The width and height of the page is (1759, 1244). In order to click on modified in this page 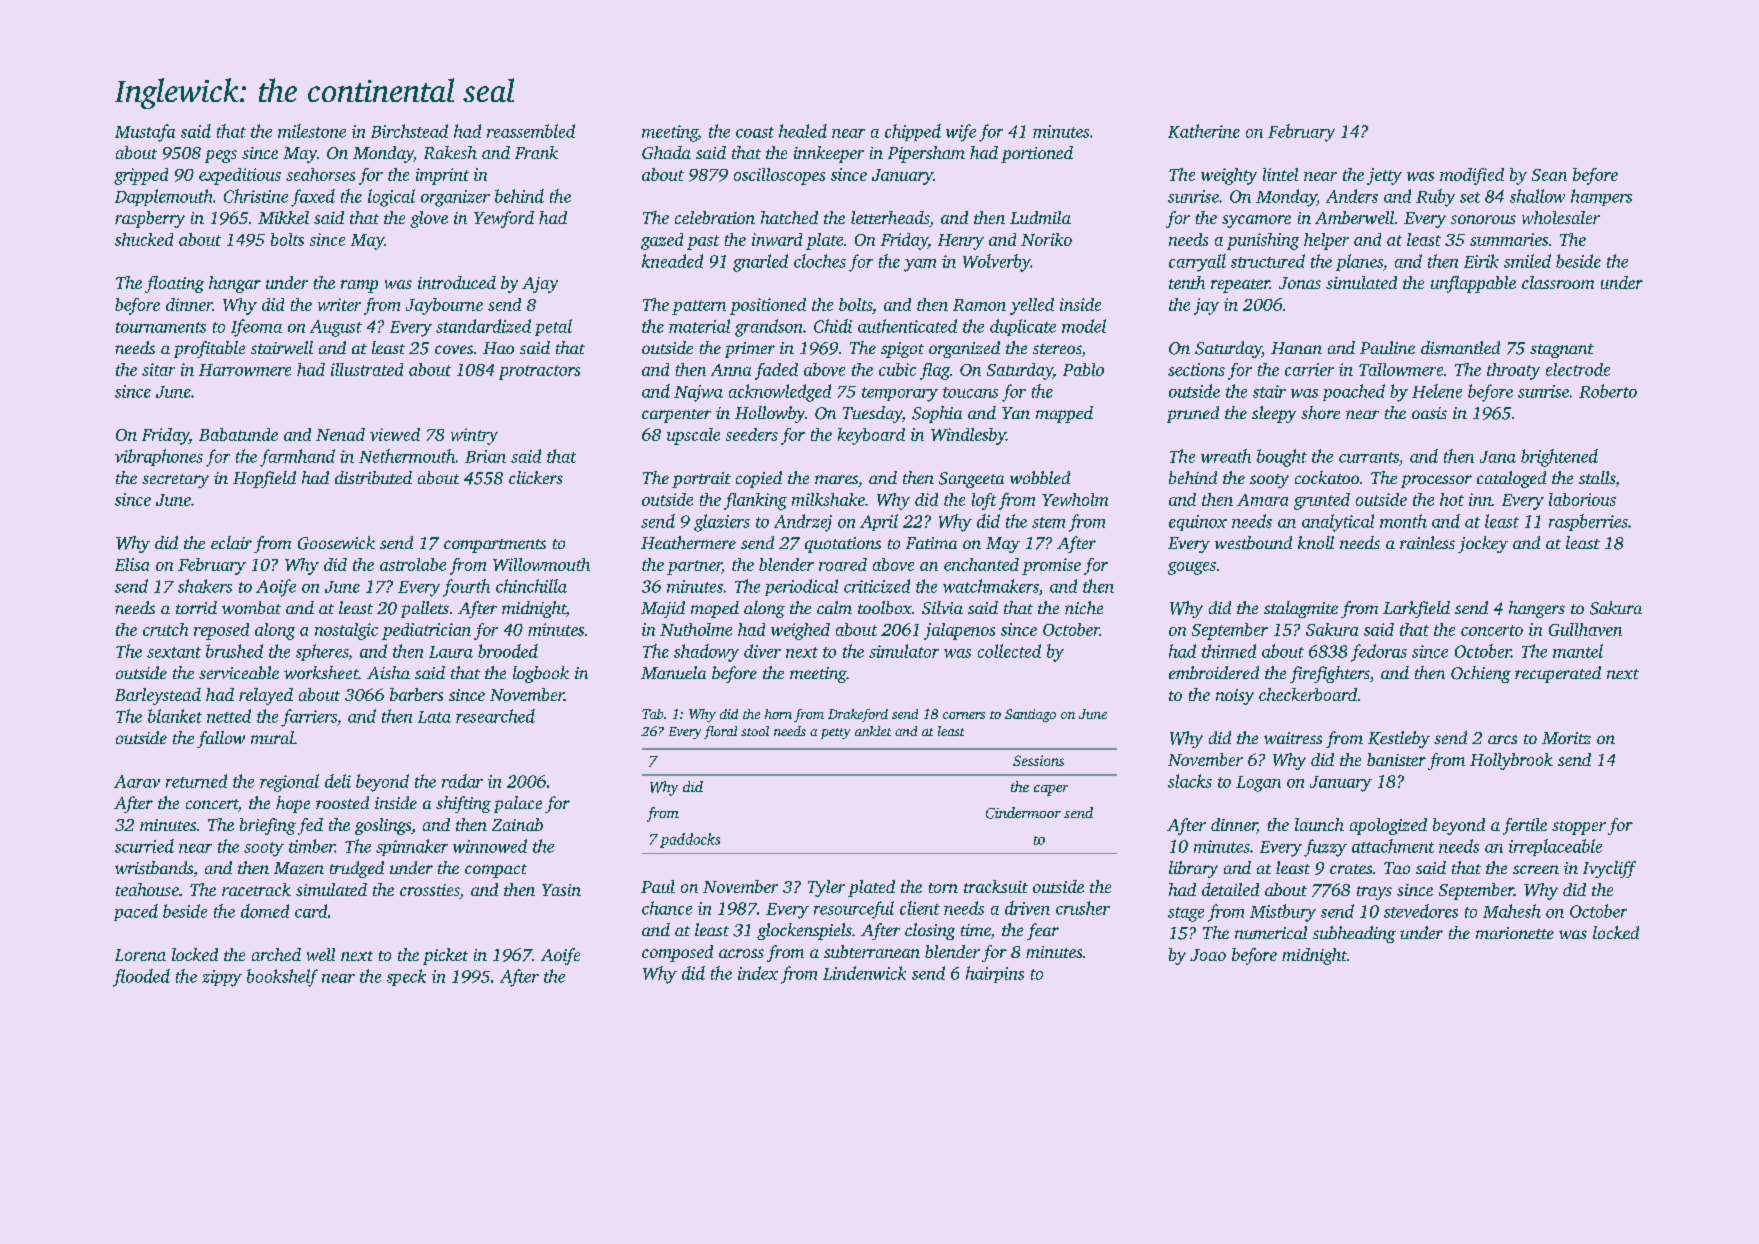, I will do `click(1472, 176)`.
